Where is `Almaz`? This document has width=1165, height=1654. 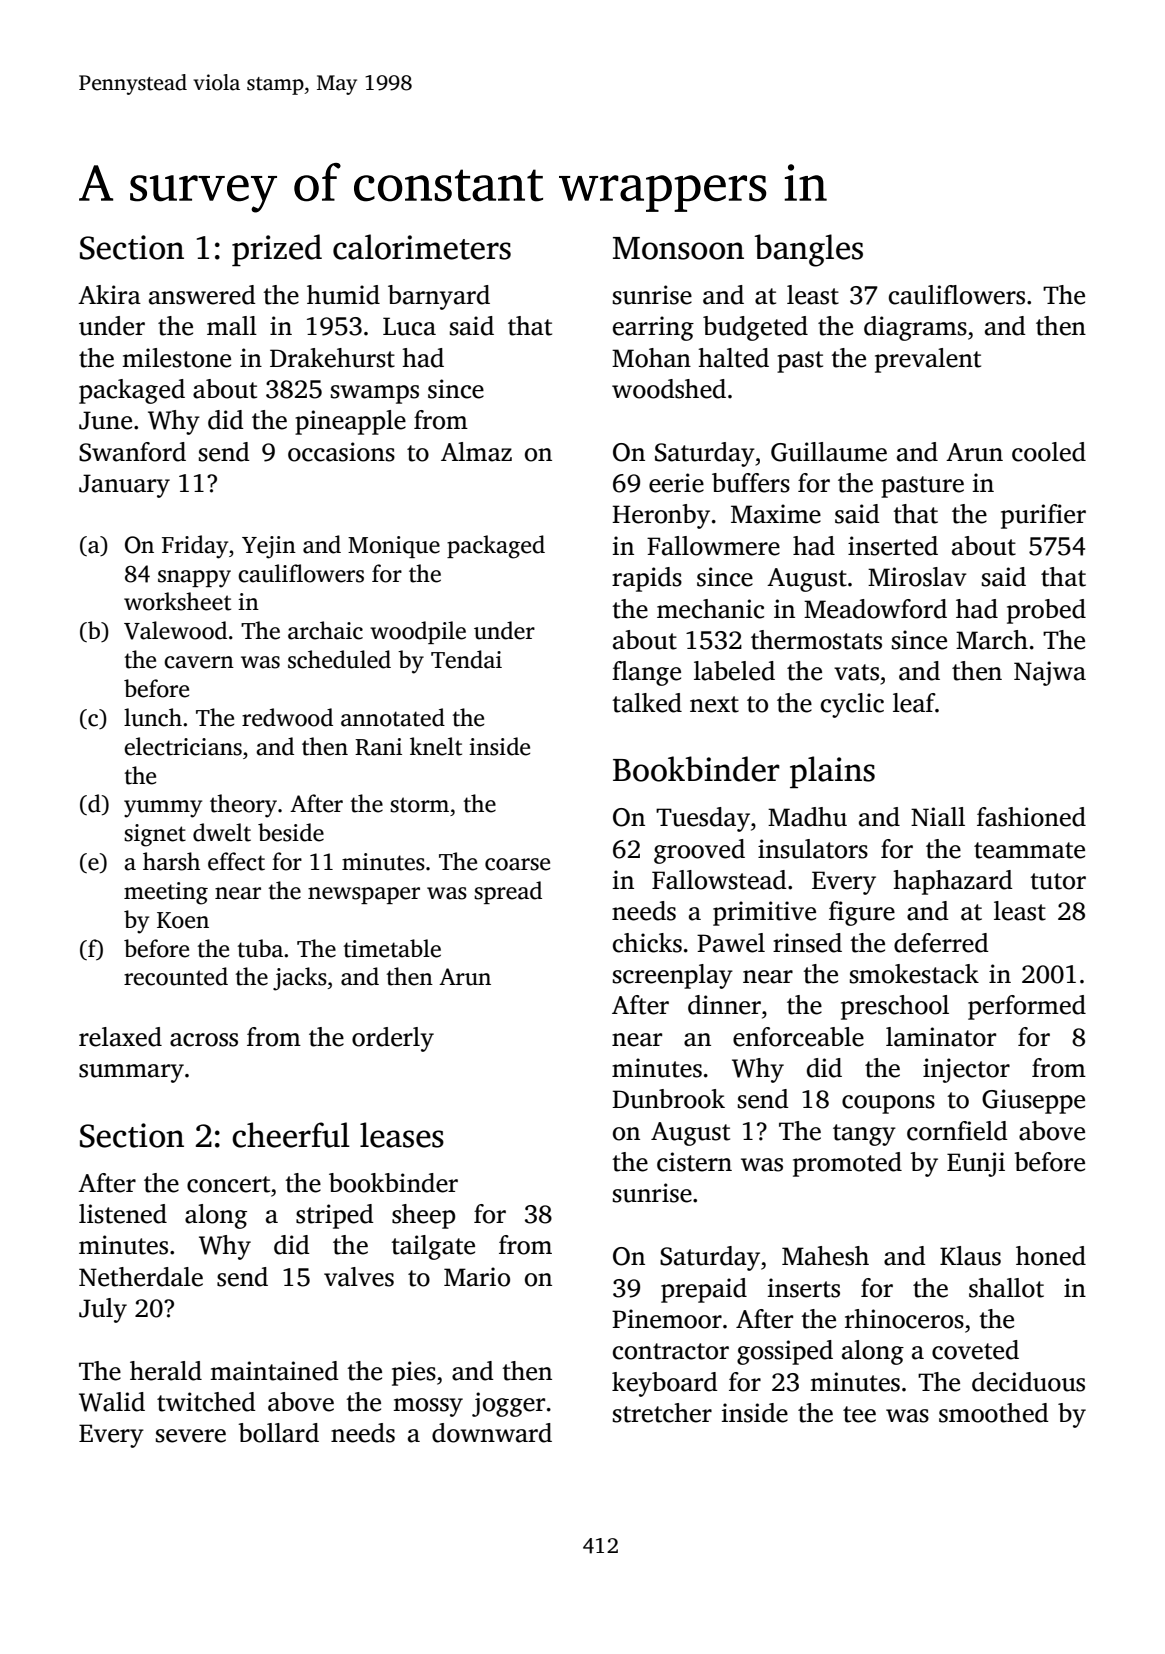
Almaz is located at coordinates (476, 452).
